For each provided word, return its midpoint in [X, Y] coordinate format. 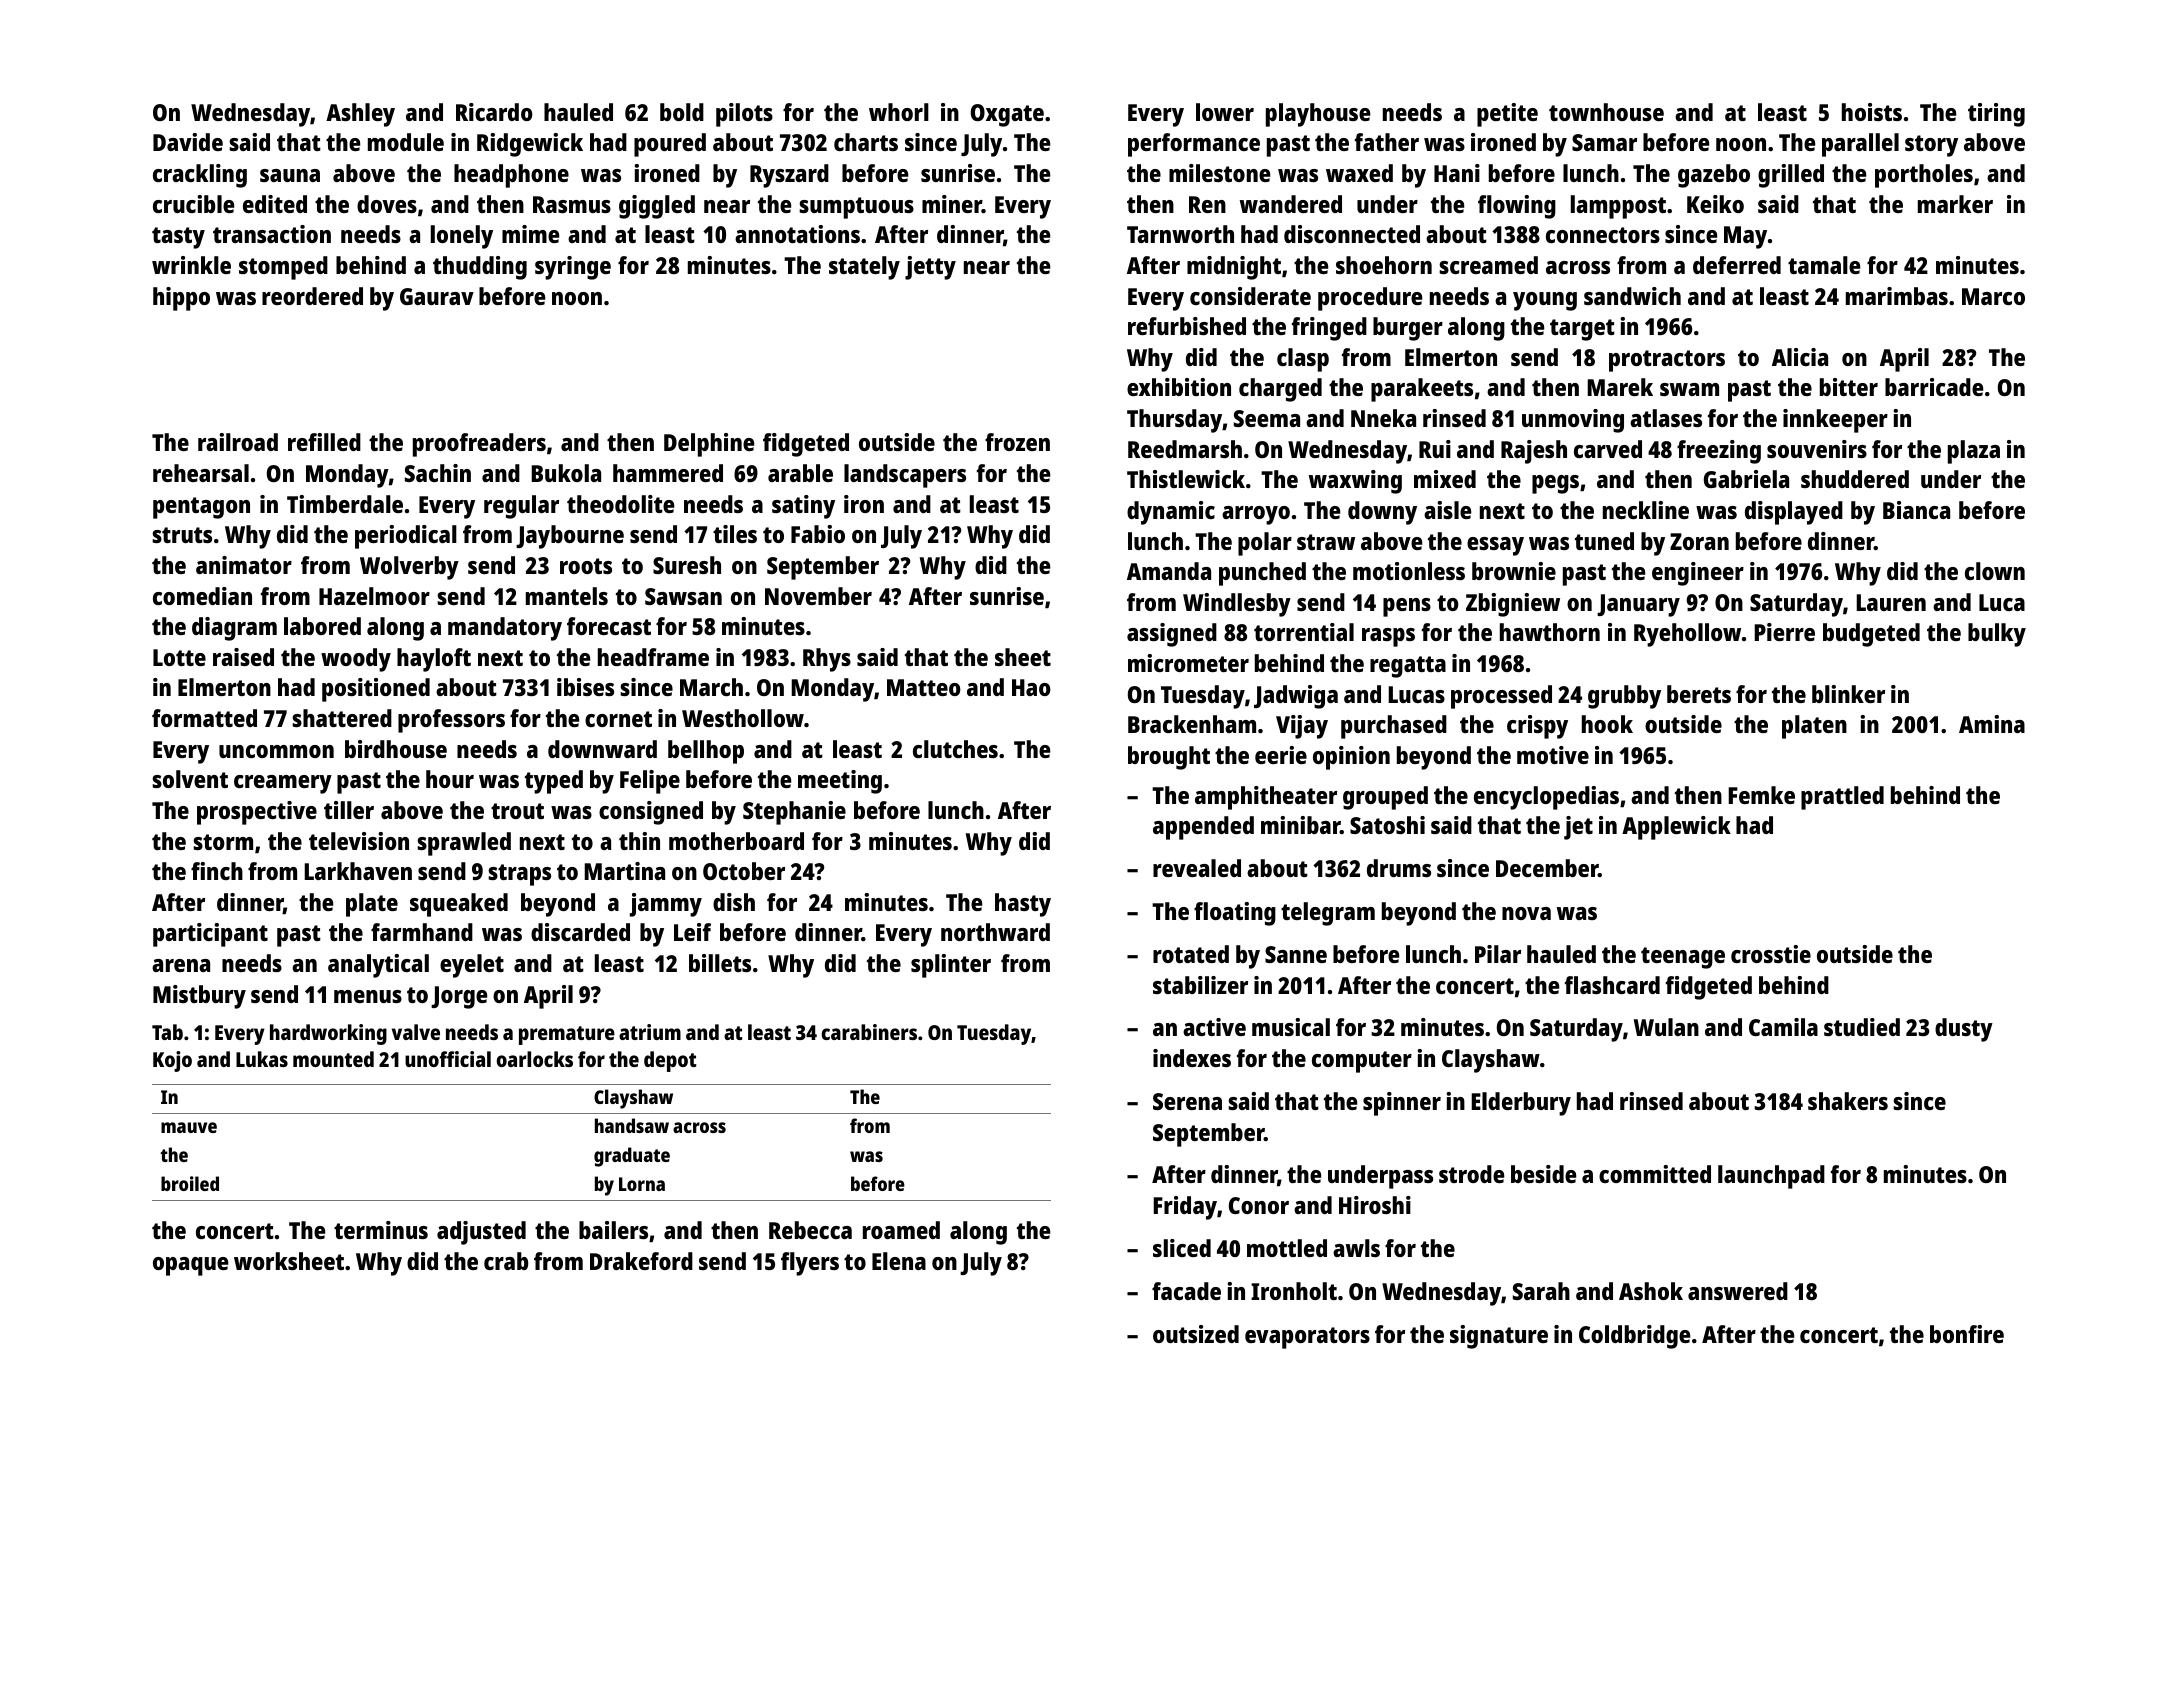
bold [682, 112]
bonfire [1967, 1334]
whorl [899, 112]
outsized [1196, 1334]
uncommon [276, 751]
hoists [1872, 112]
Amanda [1169, 571]
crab [506, 1261]
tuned [1604, 541]
